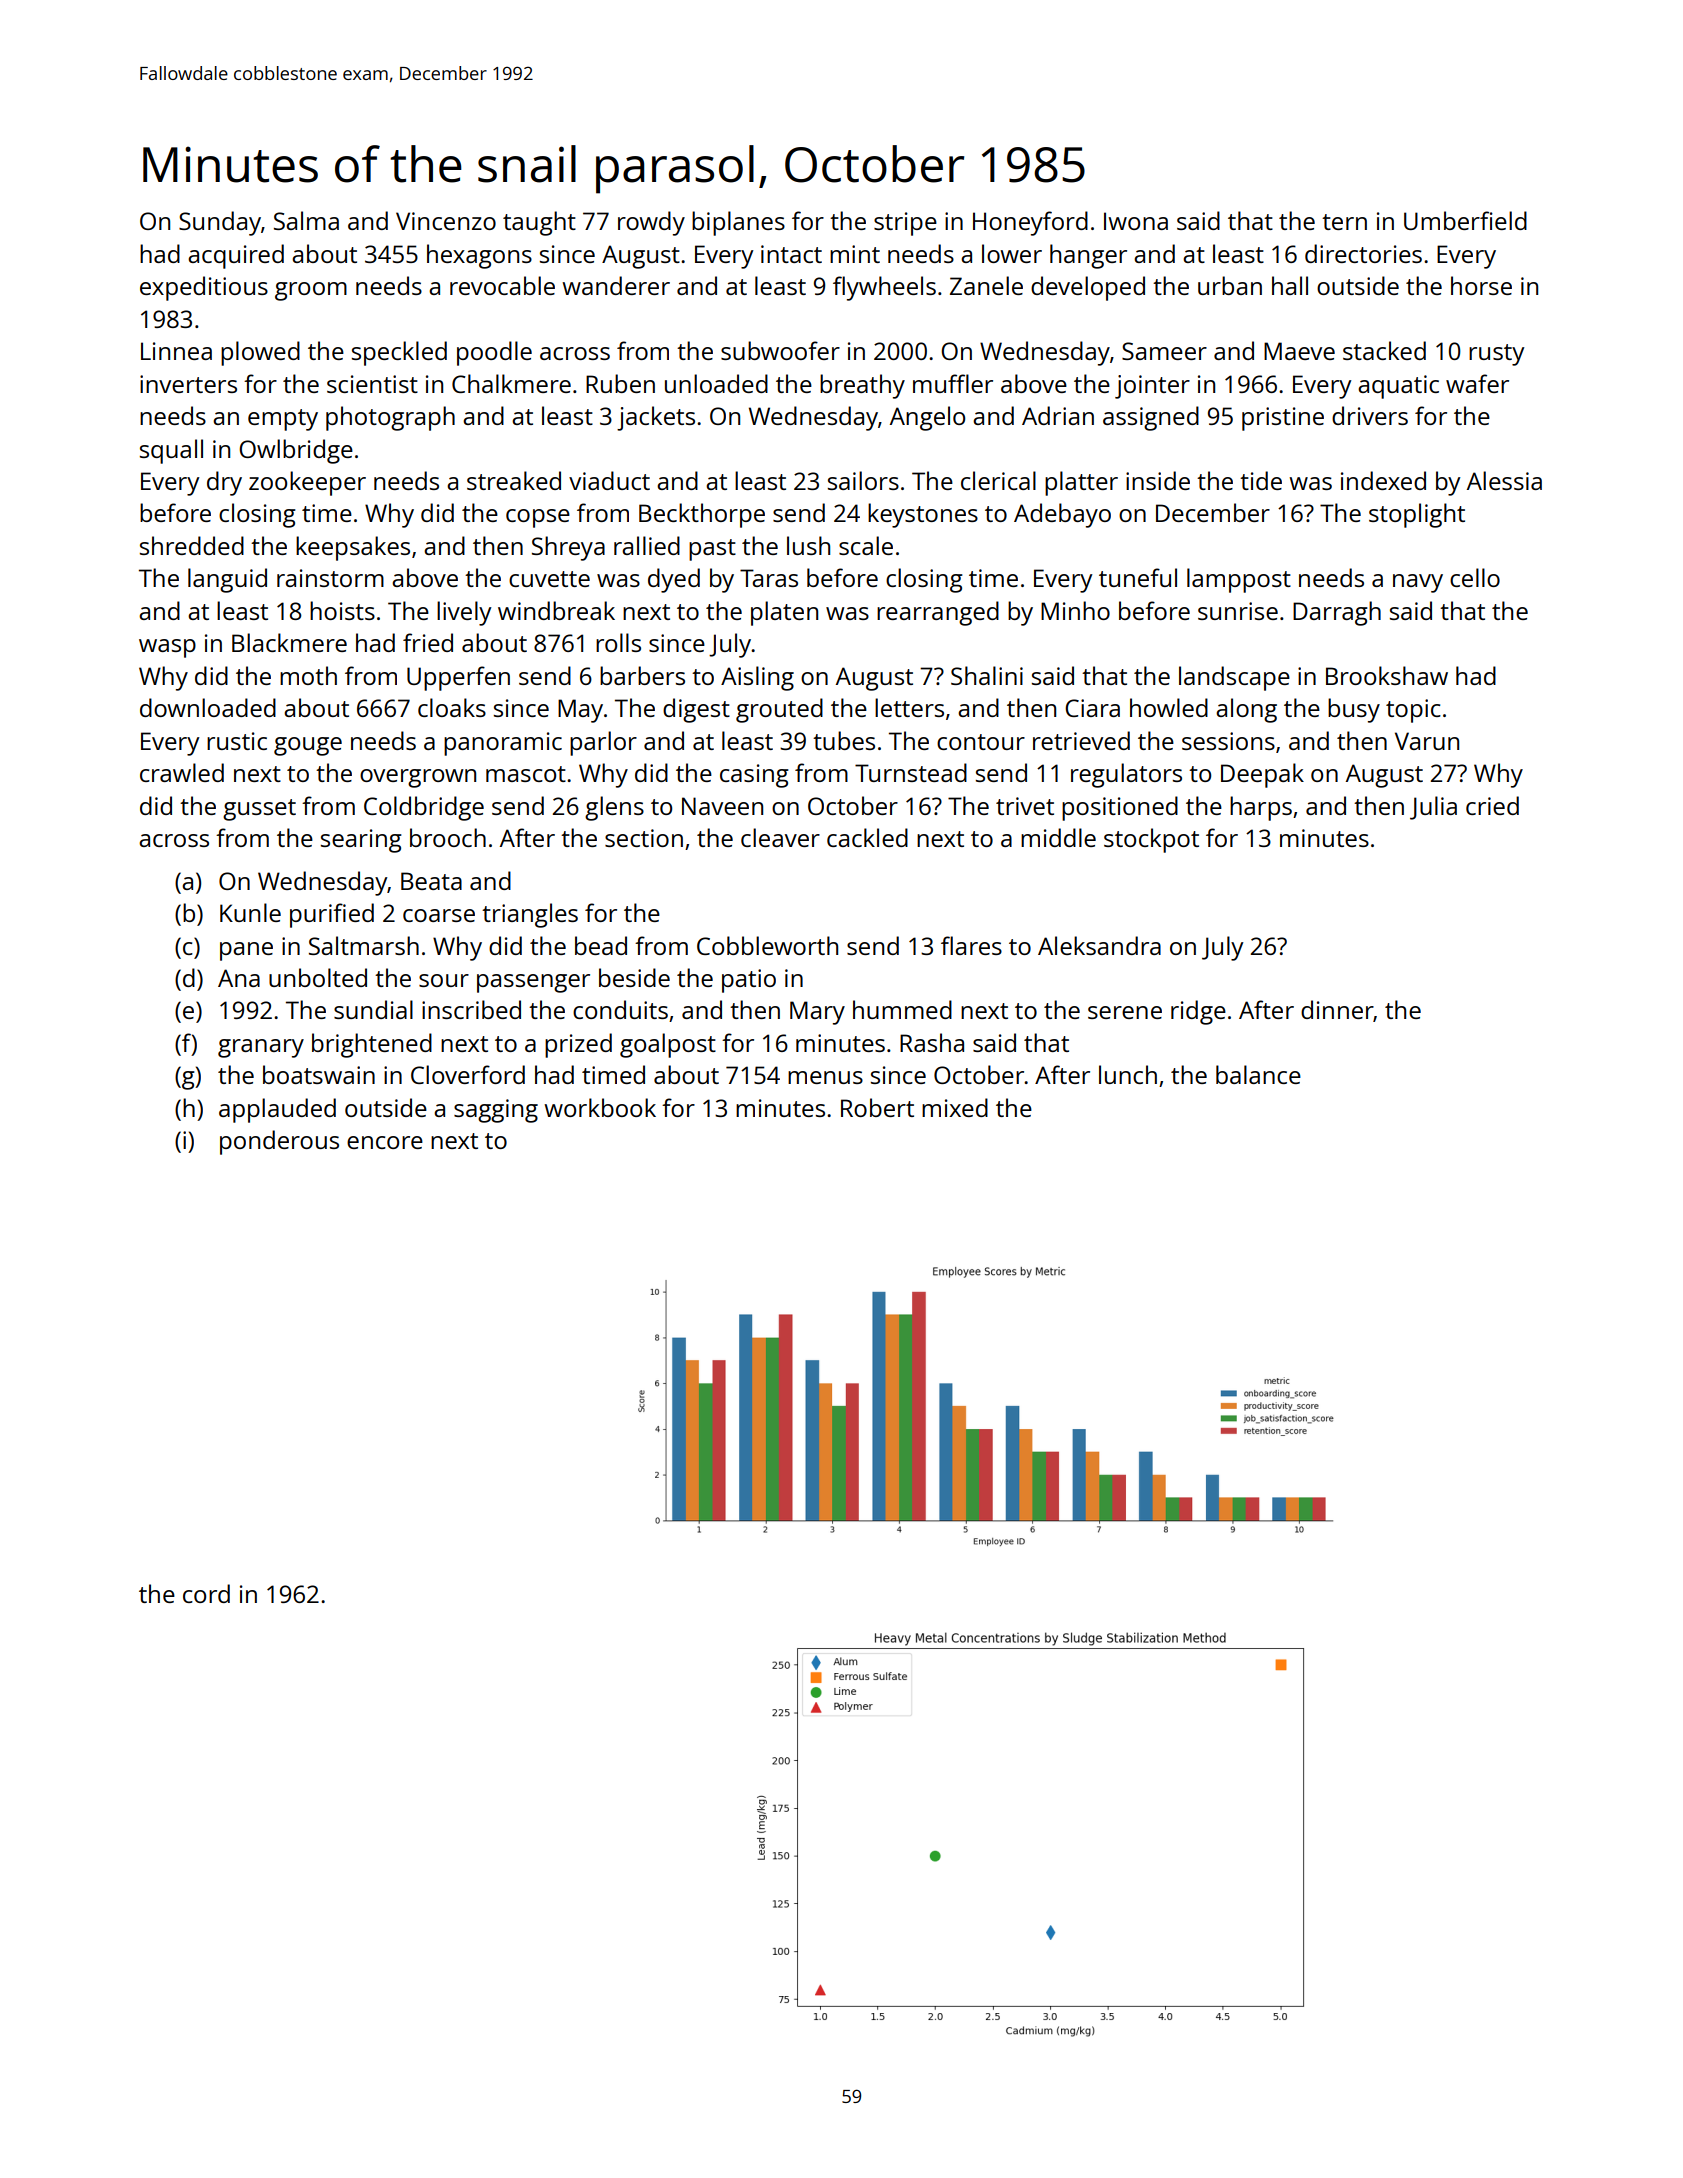  I want to click on Umberfield, so click(1465, 220).
